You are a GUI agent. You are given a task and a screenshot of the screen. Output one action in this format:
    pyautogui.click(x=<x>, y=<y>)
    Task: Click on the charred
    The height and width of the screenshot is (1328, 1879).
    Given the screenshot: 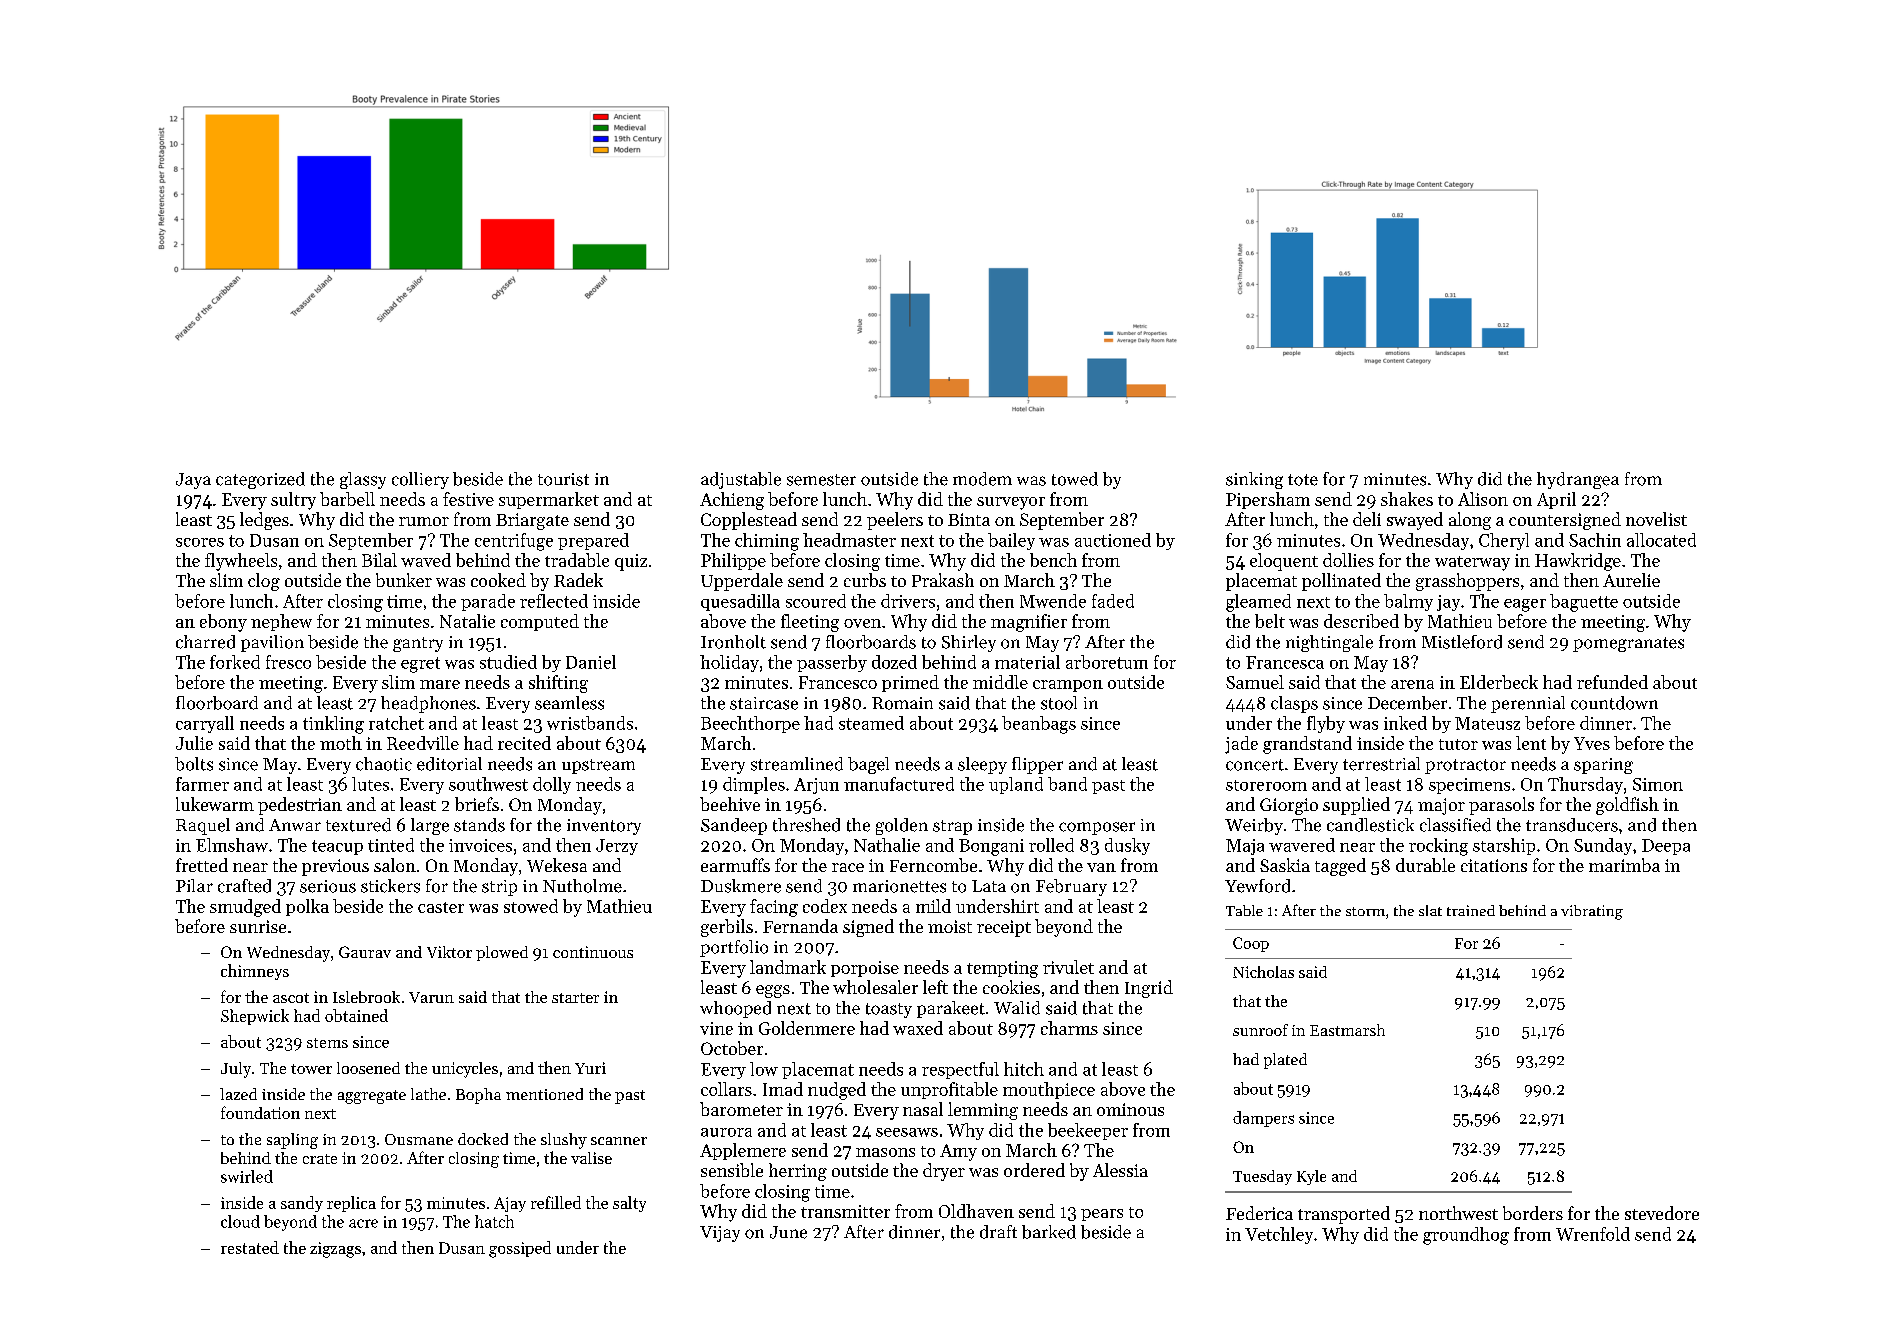 What is the action you would take?
    pyautogui.click(x=205, y=642)
